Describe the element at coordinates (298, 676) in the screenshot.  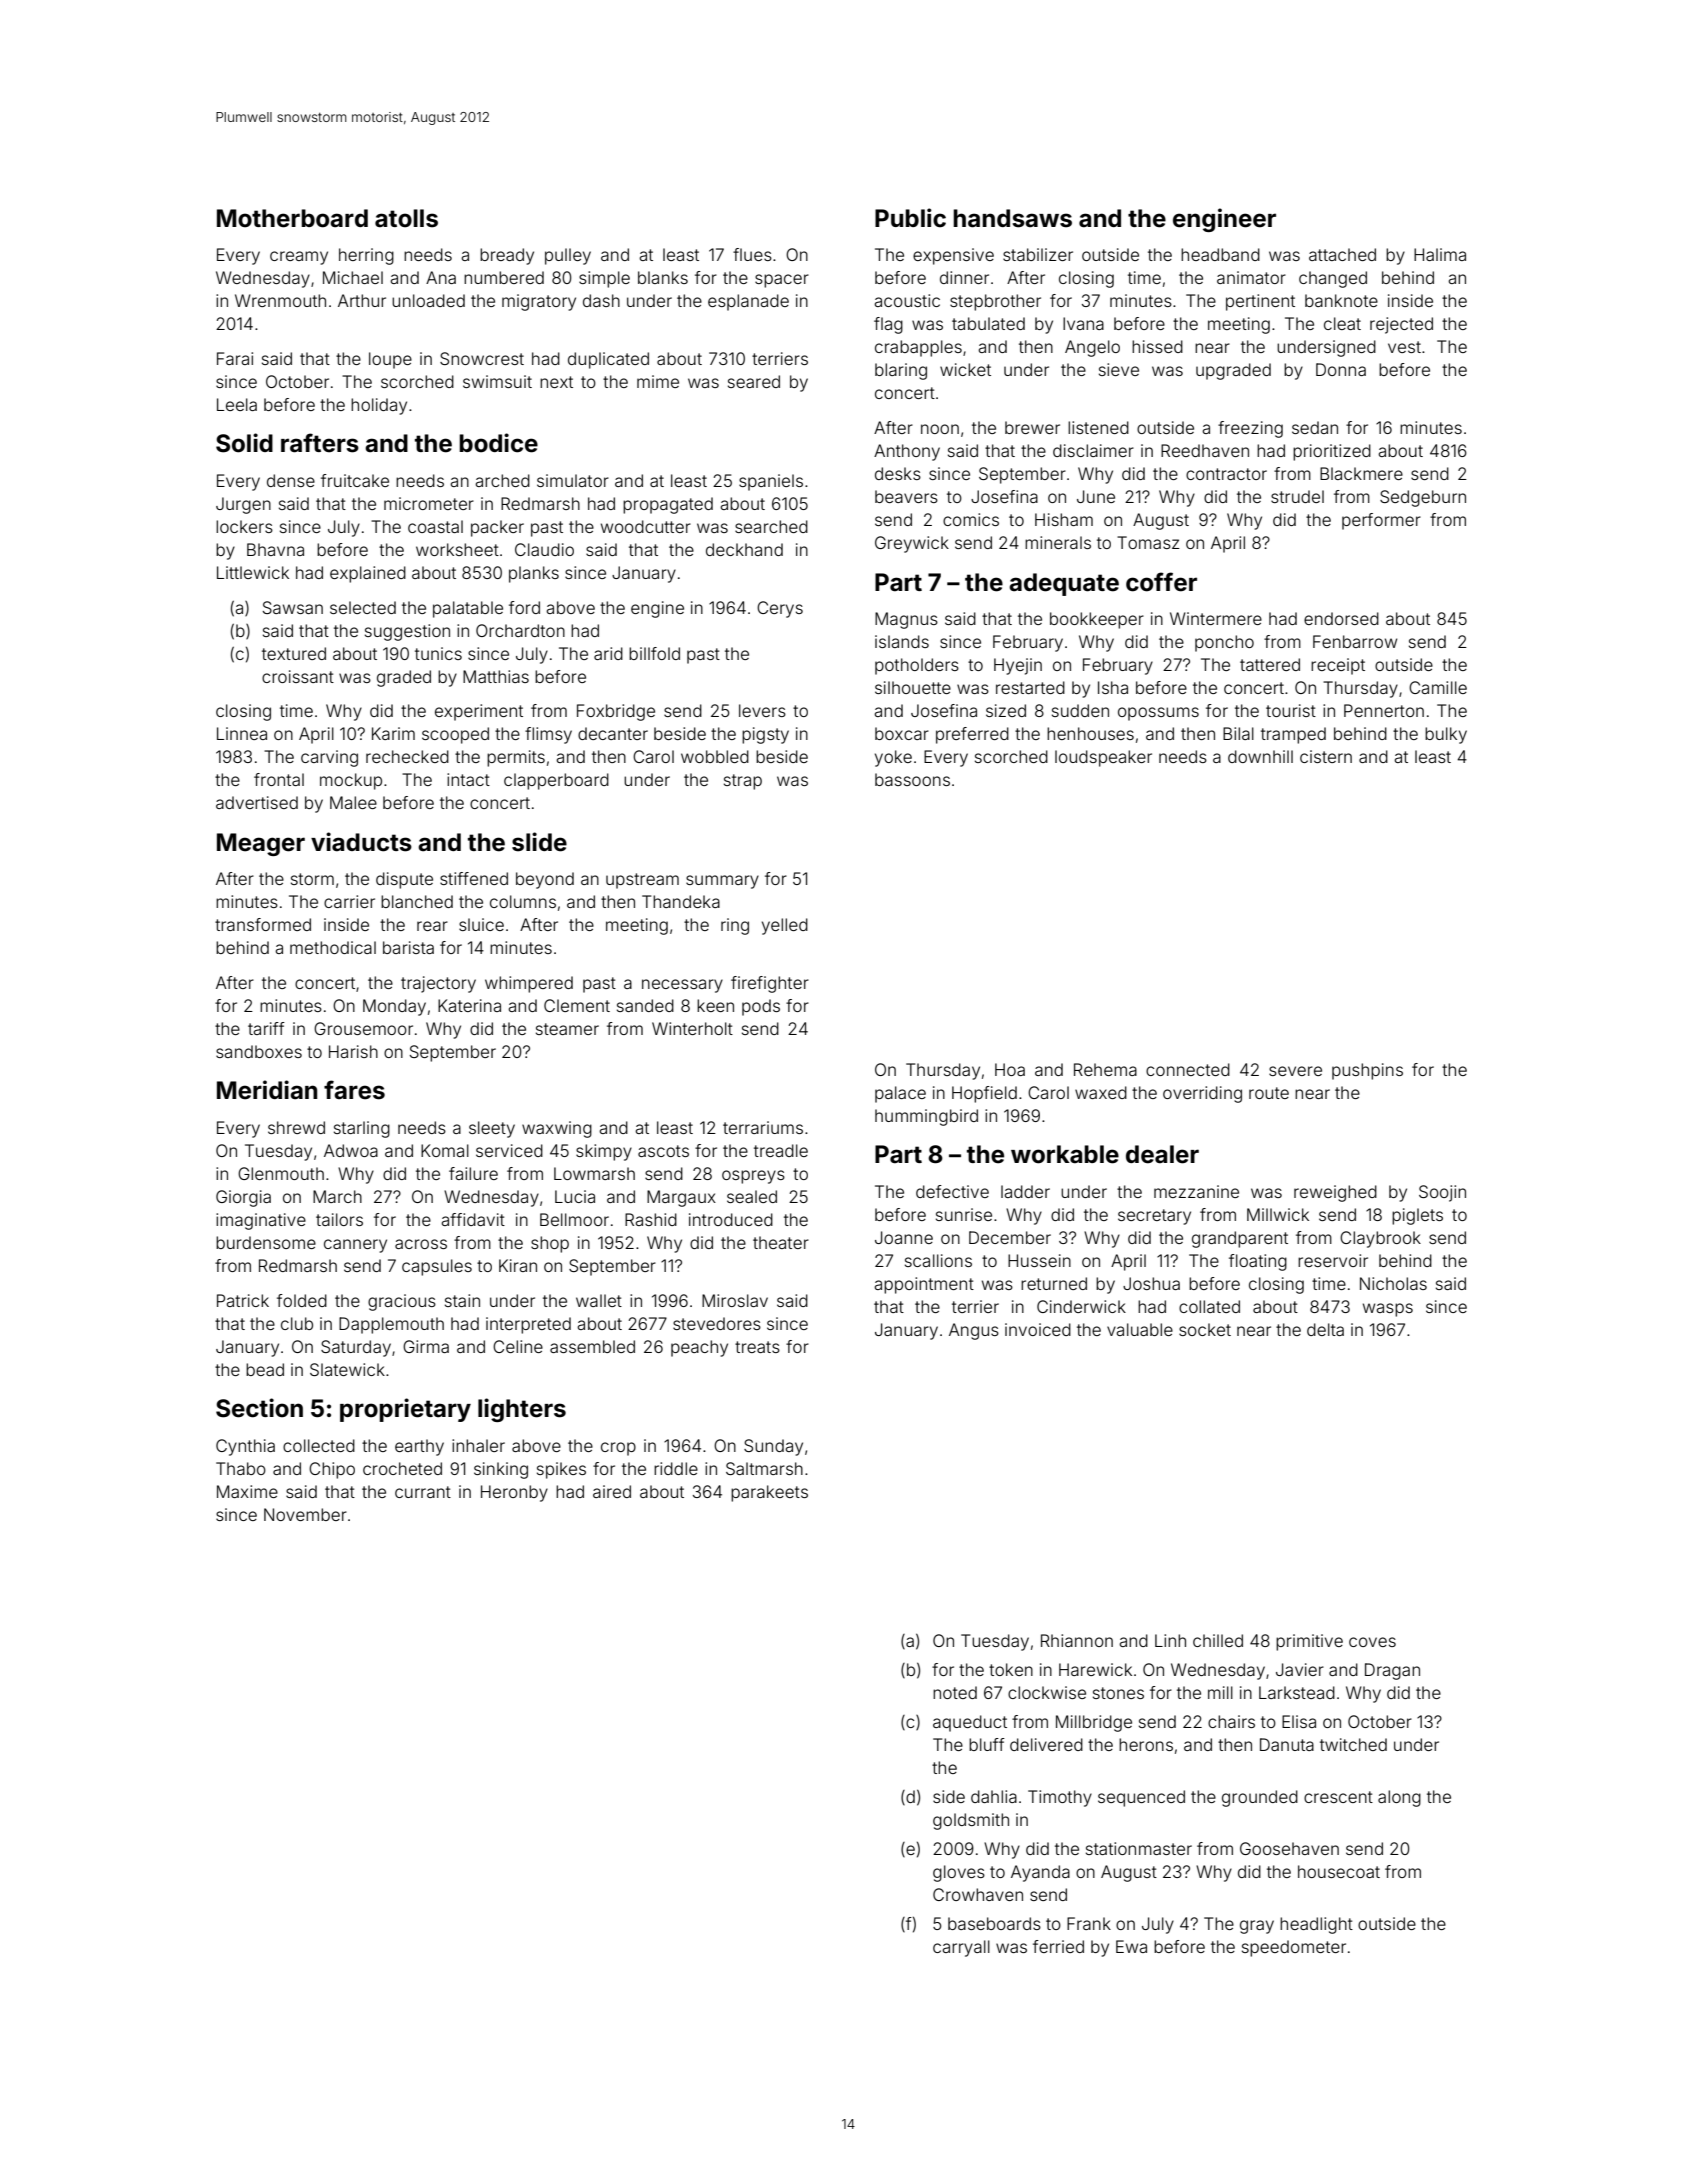
I see `croissant` at that location.
